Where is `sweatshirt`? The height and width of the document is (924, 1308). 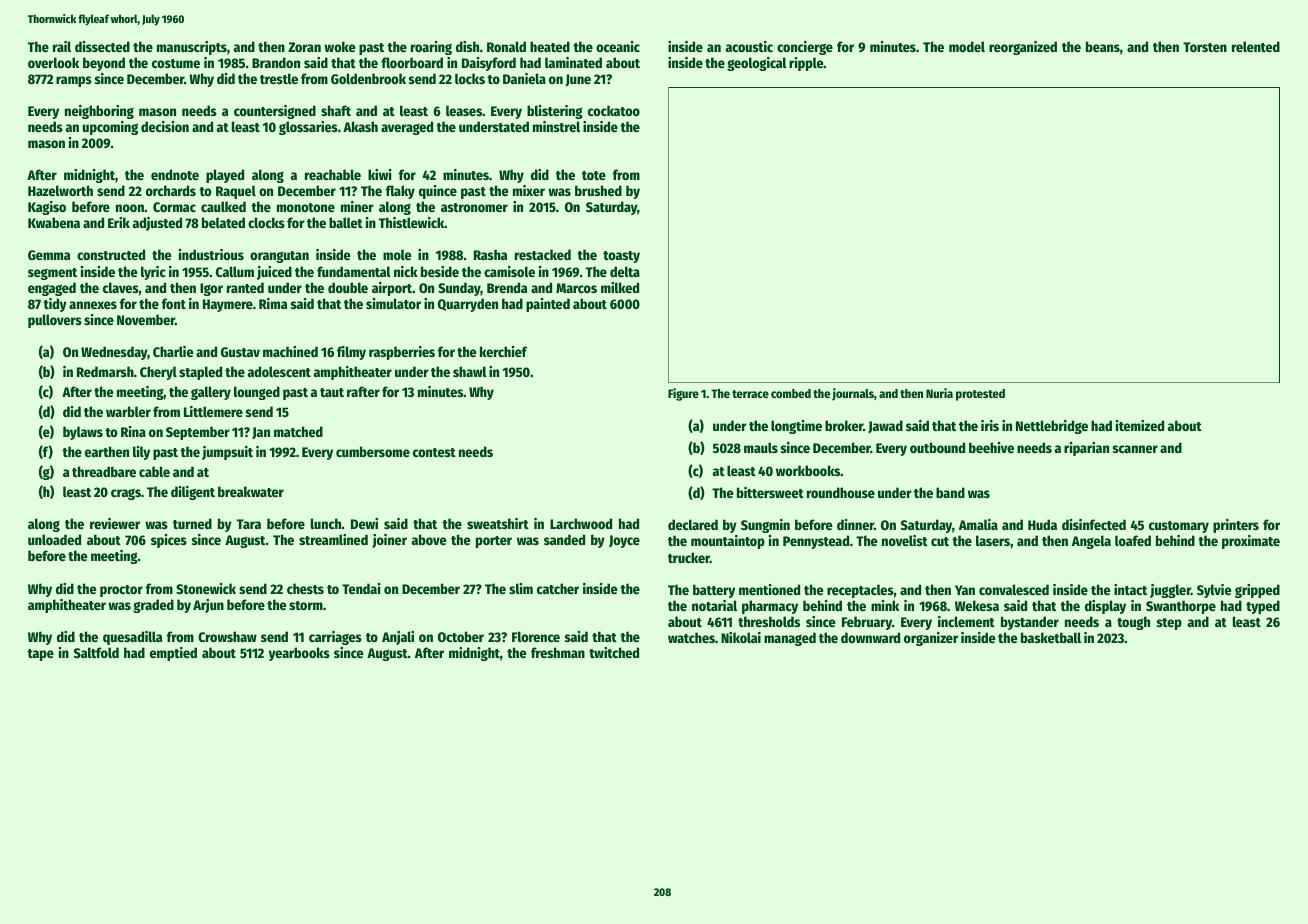
sweatshirt is located at coordinates (498, 523).
